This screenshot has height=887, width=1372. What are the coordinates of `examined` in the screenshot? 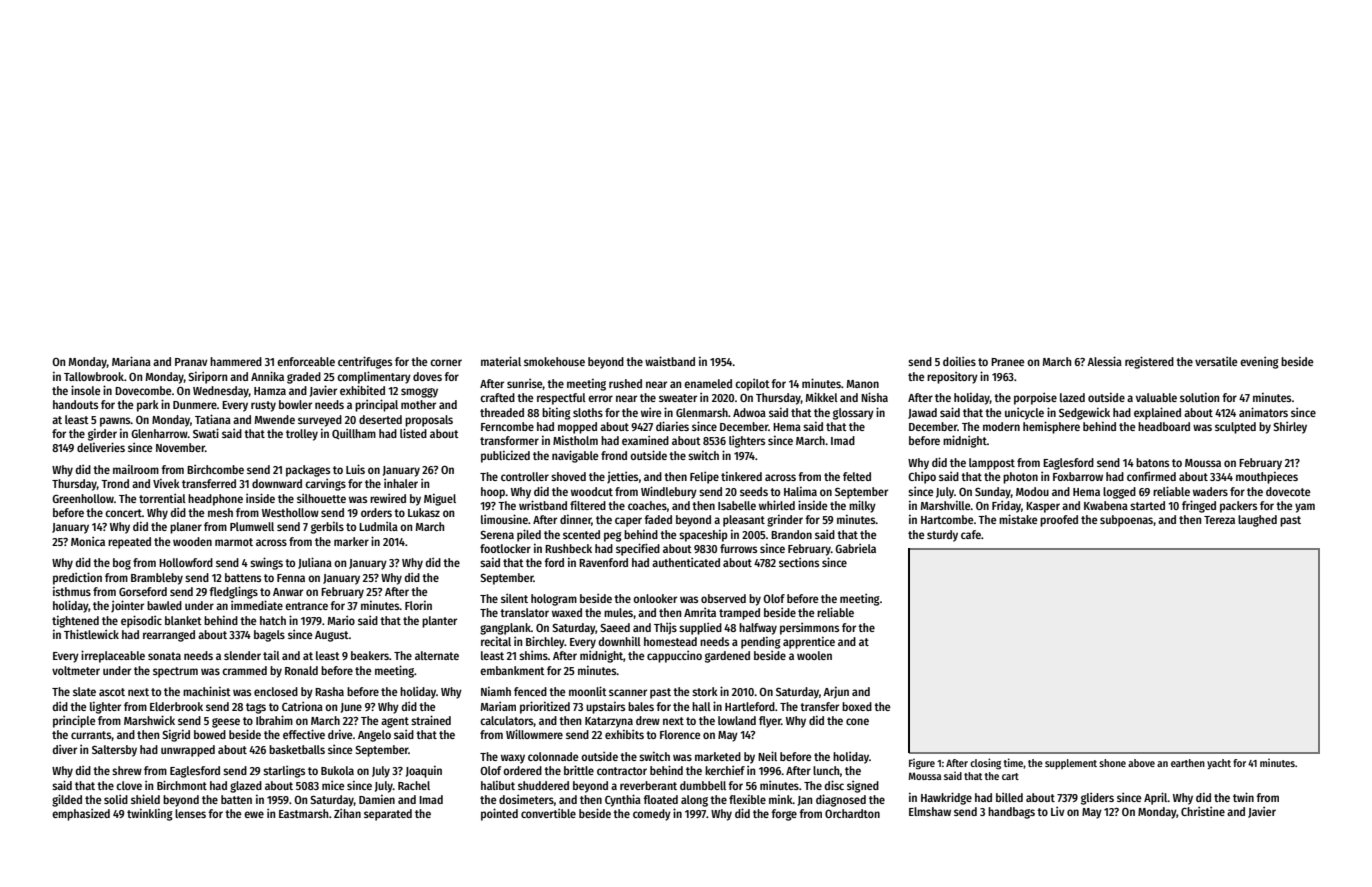 It's located at (645, 440).
